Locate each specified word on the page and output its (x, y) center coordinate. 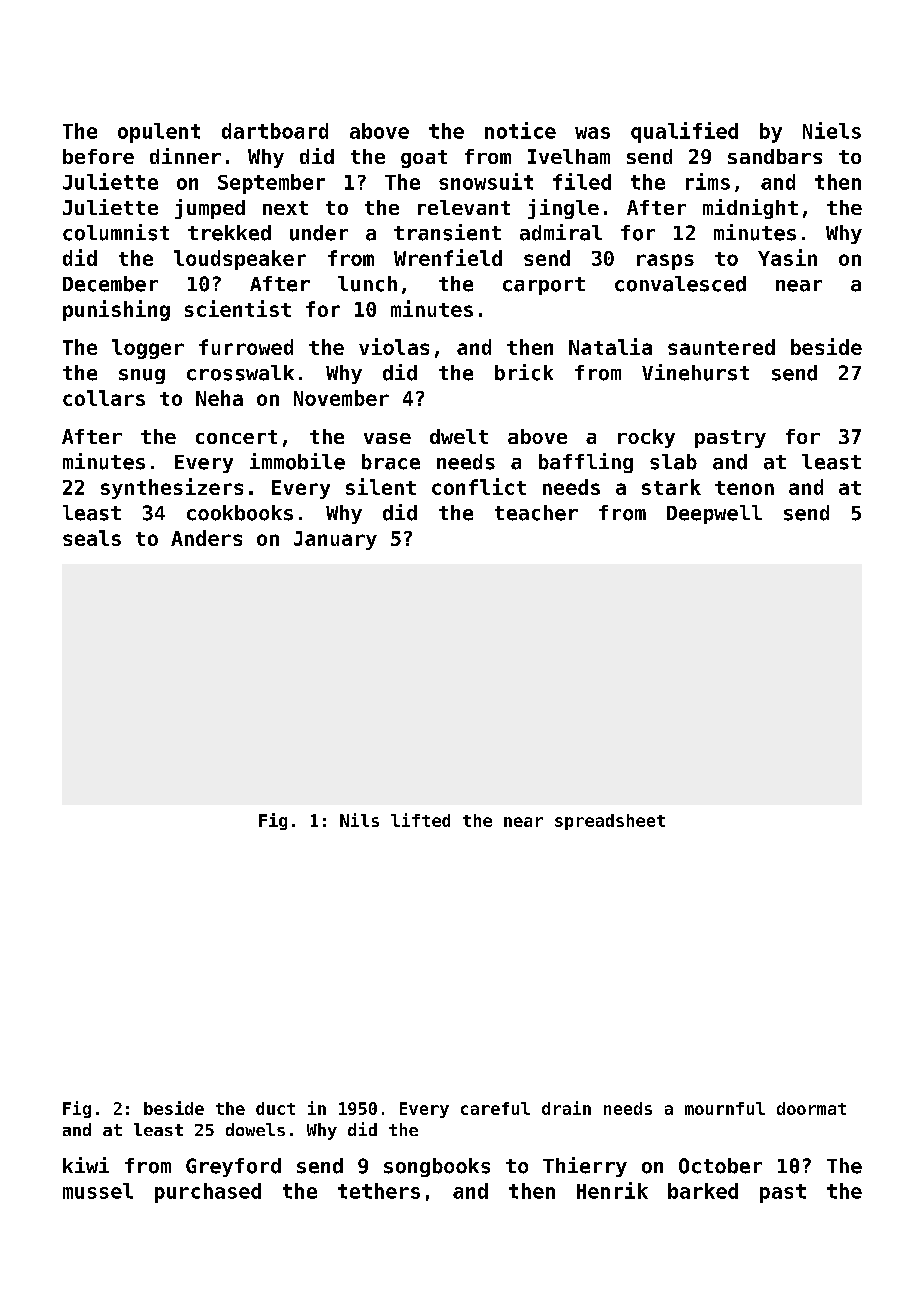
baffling (586, 463)
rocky (646, 438)
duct (275, 1108)
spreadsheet (610, 822)
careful (495, 1108)
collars (104, 398)
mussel (98, 1191)
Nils (359, 820)
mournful (725, 1108)
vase (387, 438)
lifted (420, 820)
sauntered (721, 347)
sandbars (775, 156)
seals (92, 538)
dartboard (275, 131)
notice (520, 130)
